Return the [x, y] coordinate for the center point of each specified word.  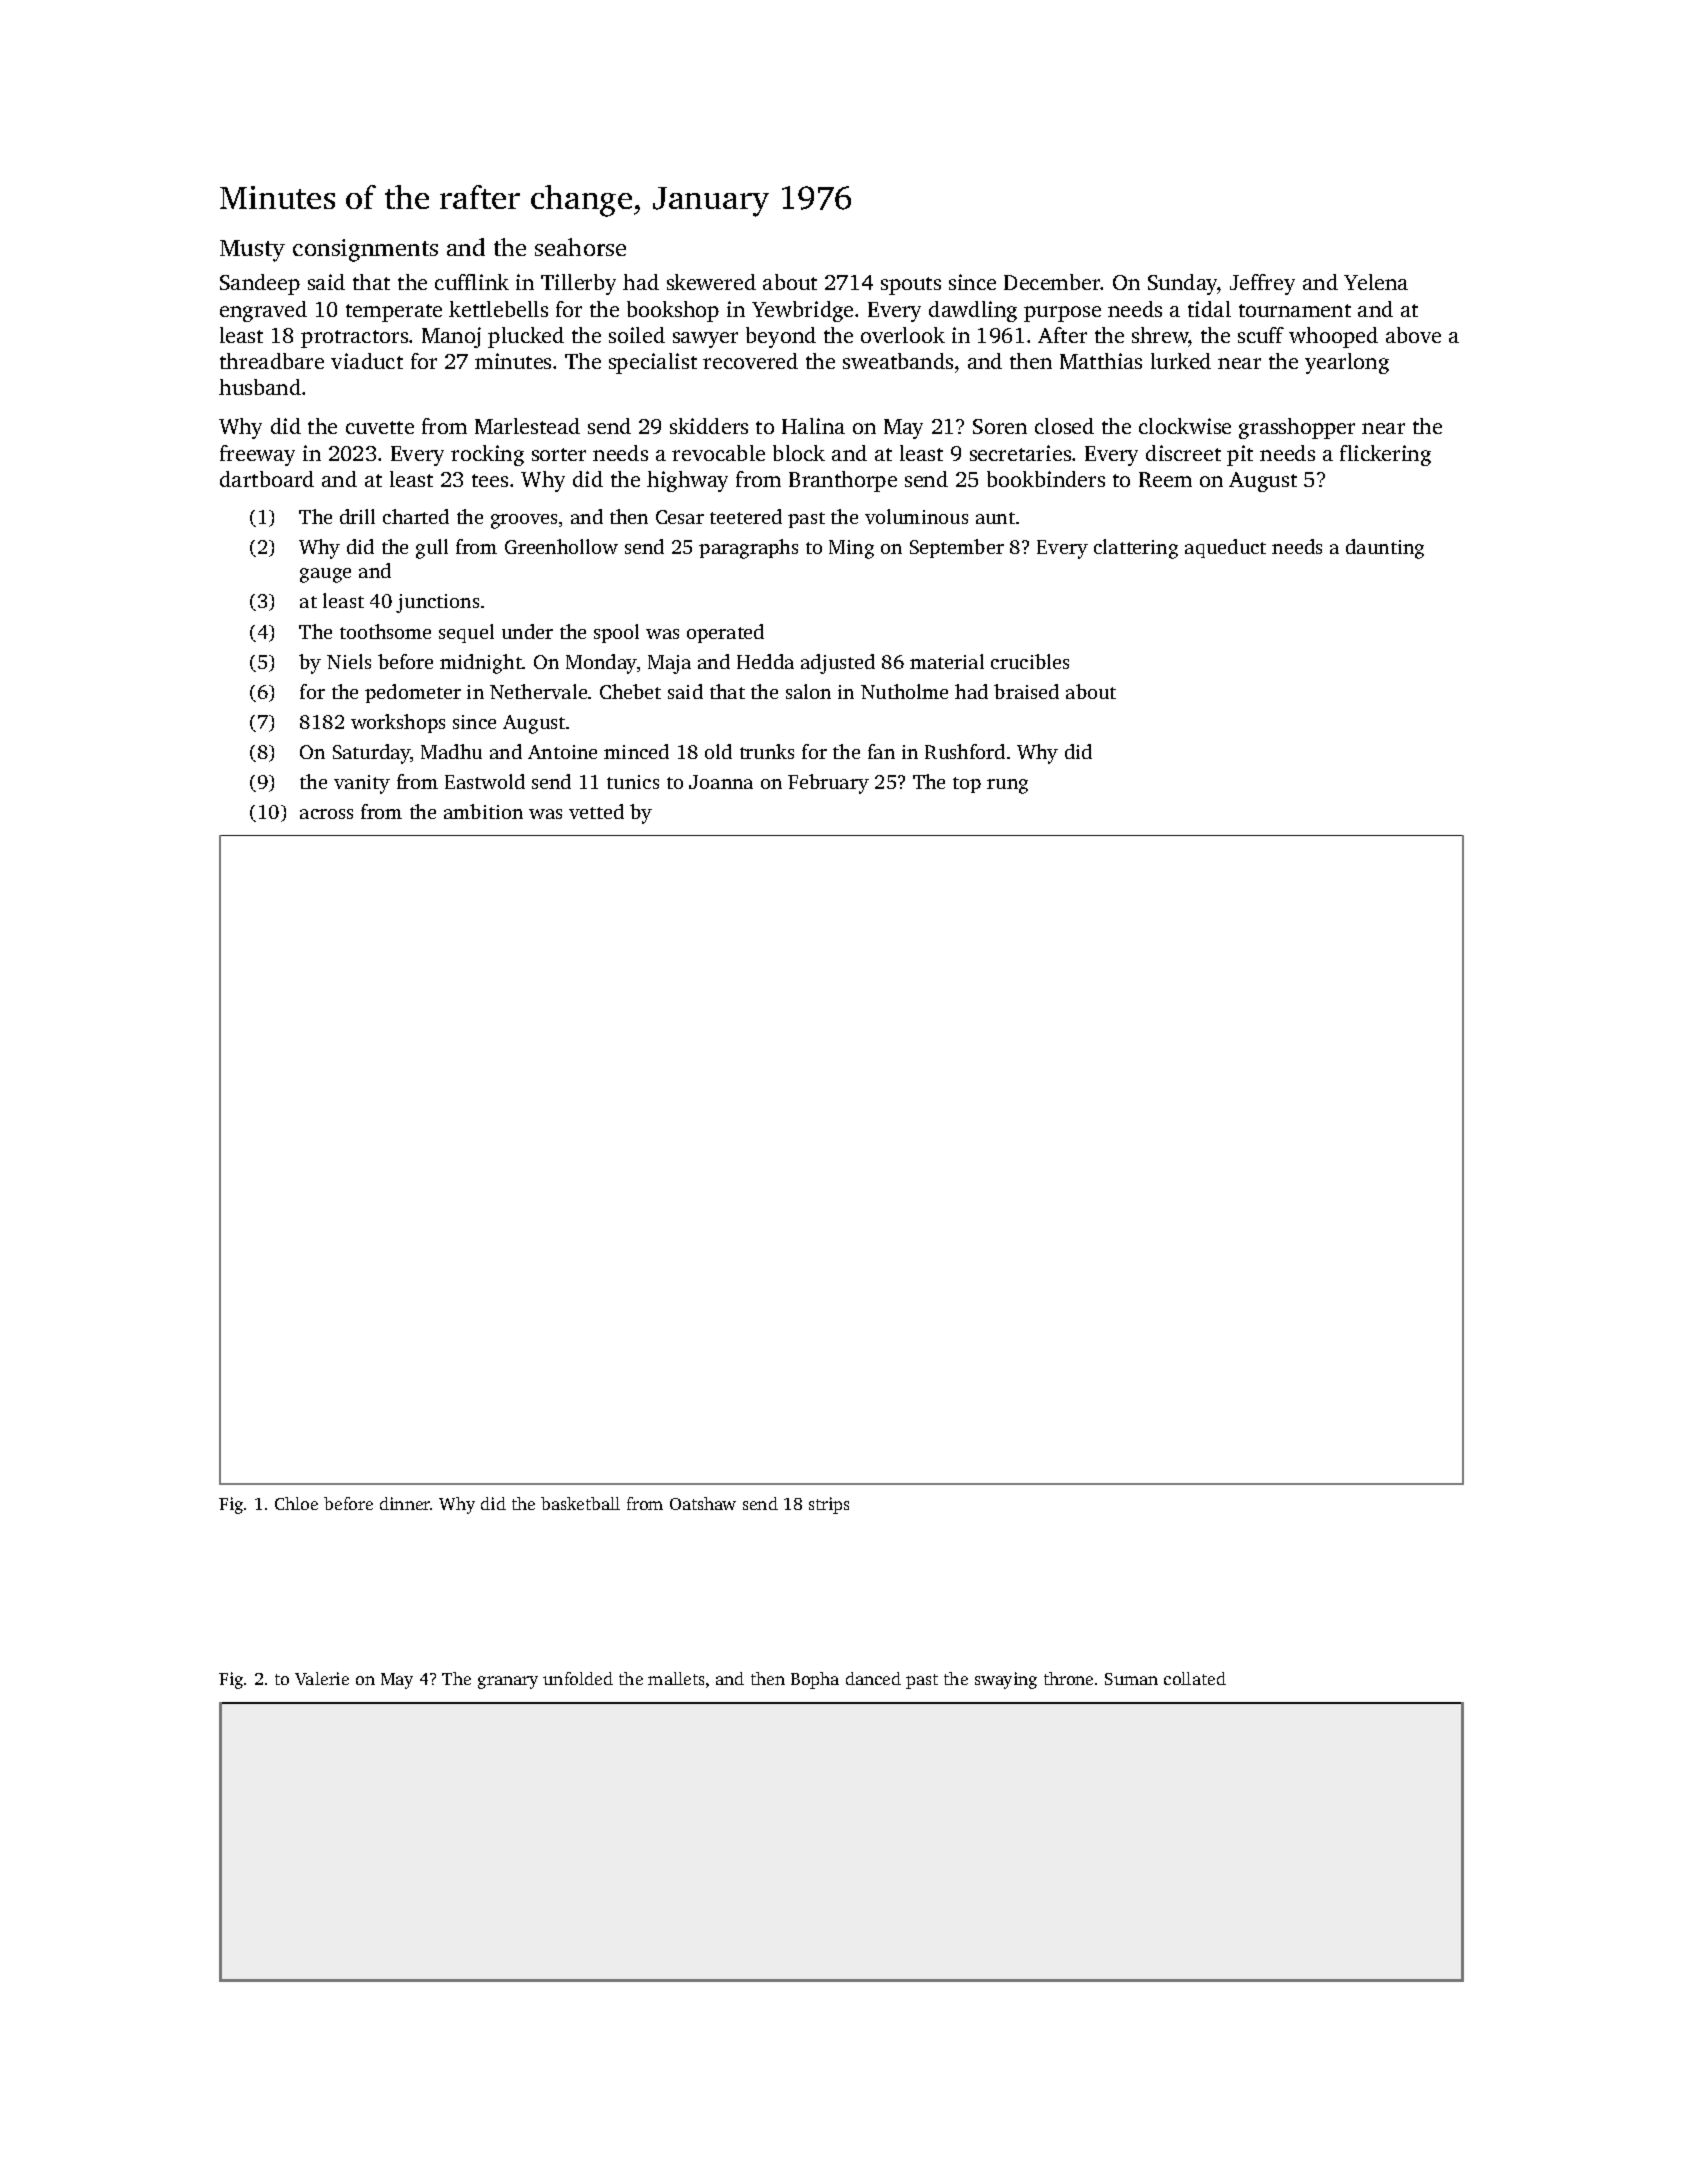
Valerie [322, 1678]
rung [1007, 786]
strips [829, 1505]
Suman [1131, 1679]
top [967, 785]
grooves [524, 521]
